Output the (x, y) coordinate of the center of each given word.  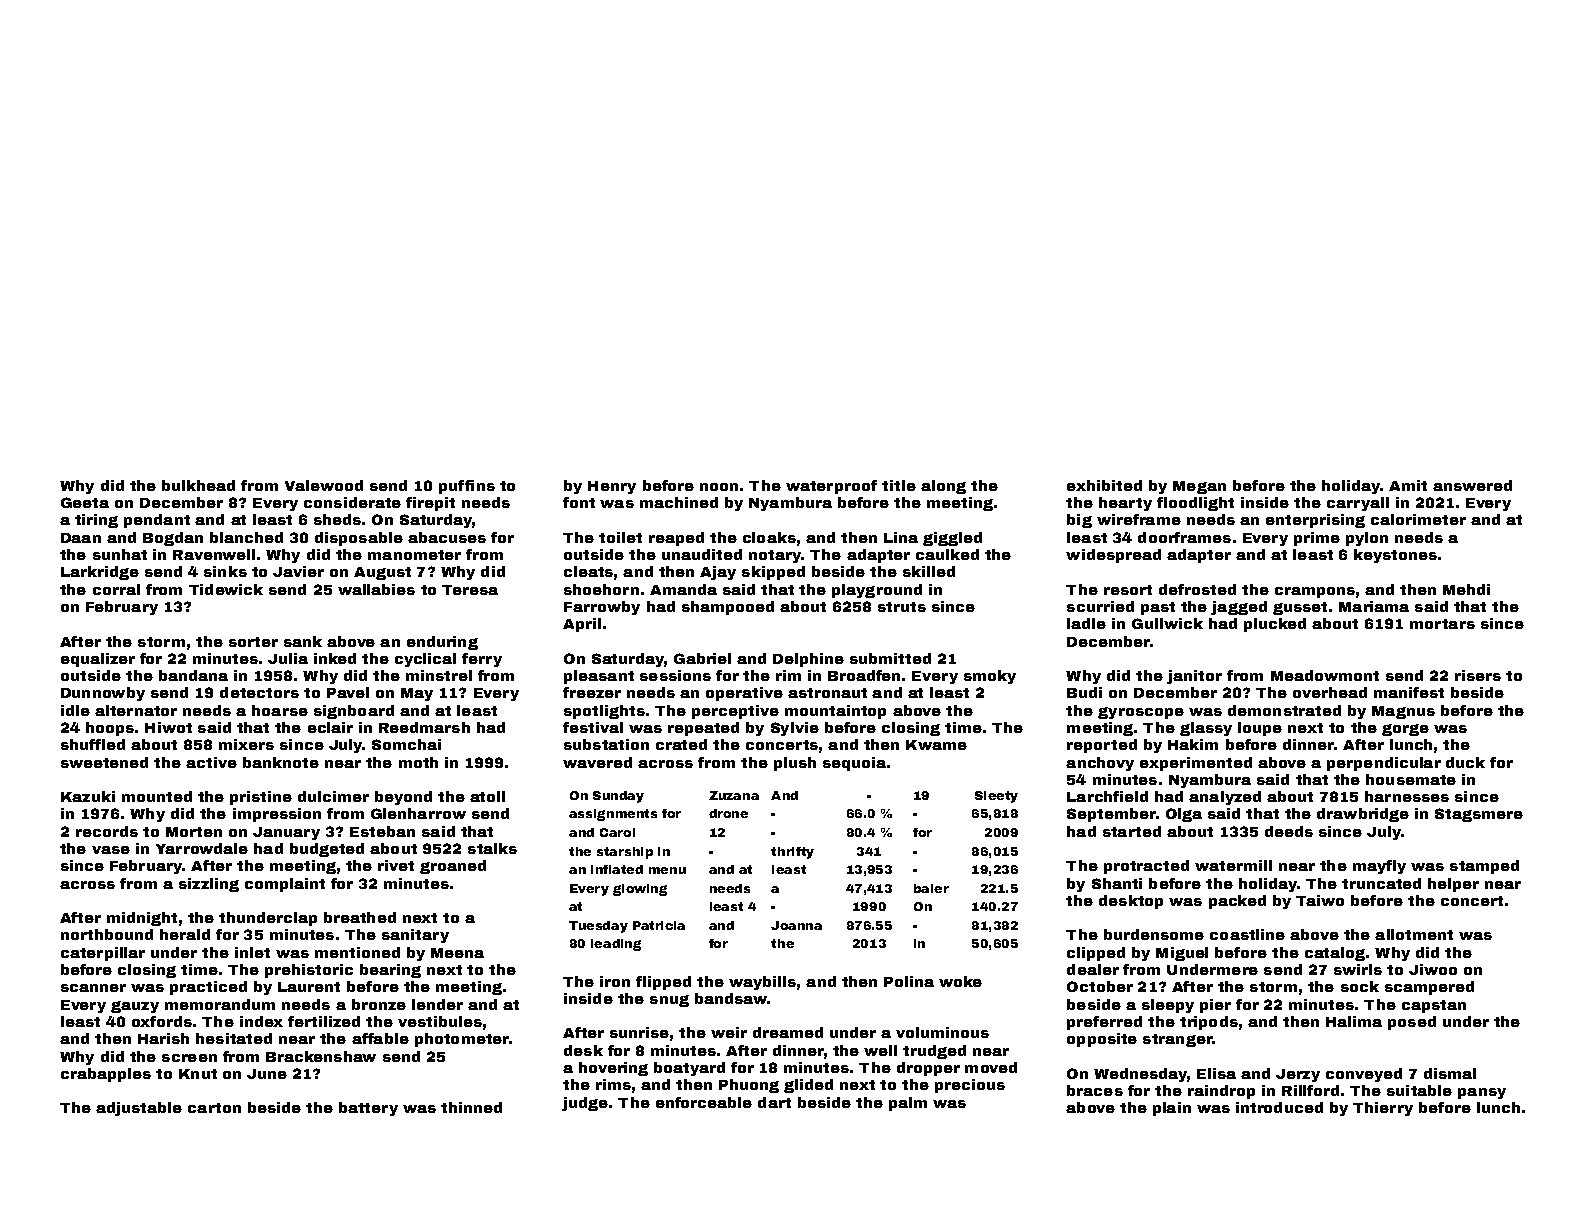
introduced (1279, 1107)
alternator (136, 710)
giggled (952, 539)
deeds (1289, 831)
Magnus (1403, 712)
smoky (990, 677)
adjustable (139, 1109)
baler (931, 888)
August (382, 573)
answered (1472, 485)
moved (991, 1067)
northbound (107, 934)
